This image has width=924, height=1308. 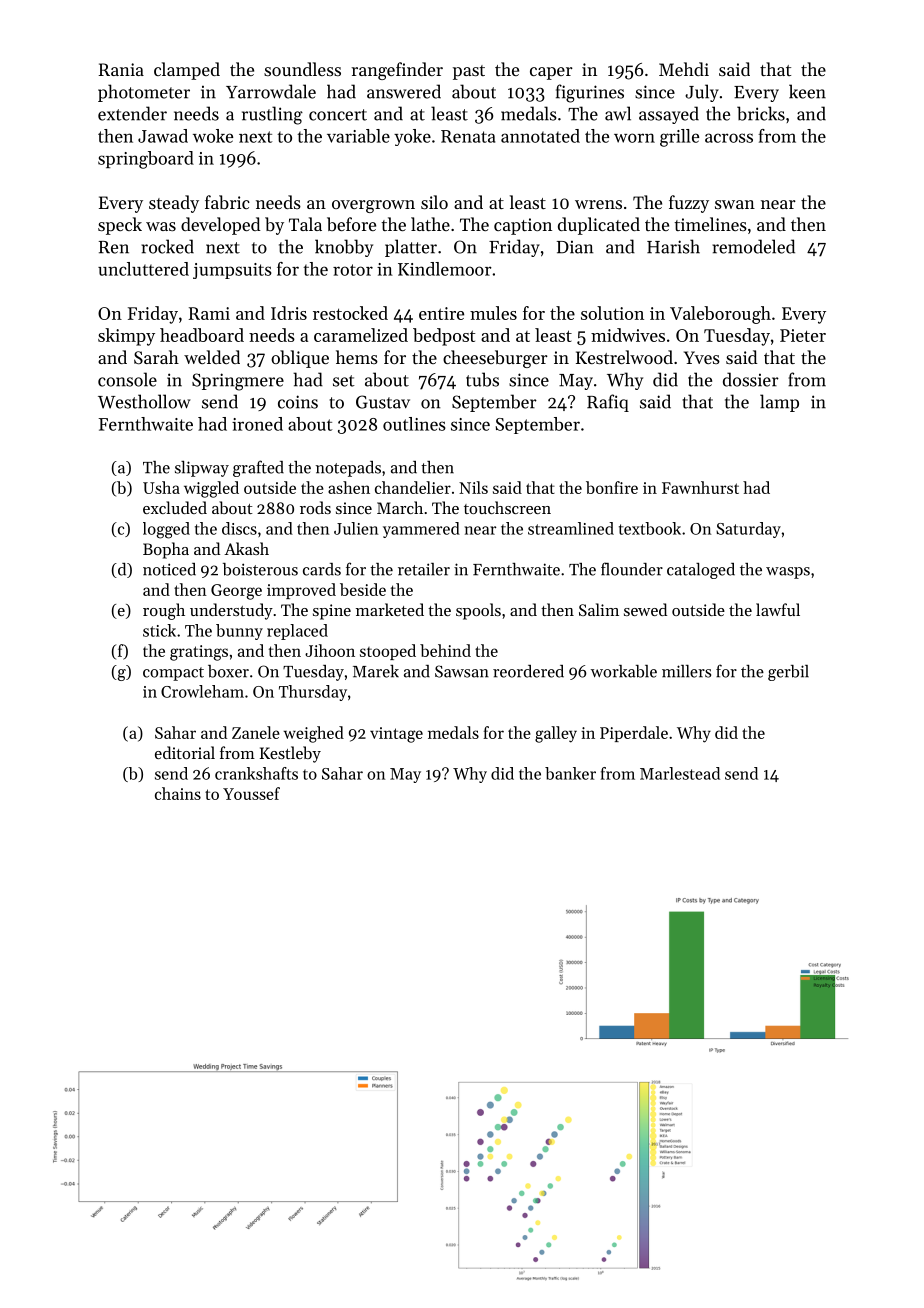 What do you see at coordinates (684, 69) in the image?
I see `Mehdi` at bounding box center [684, 69].
